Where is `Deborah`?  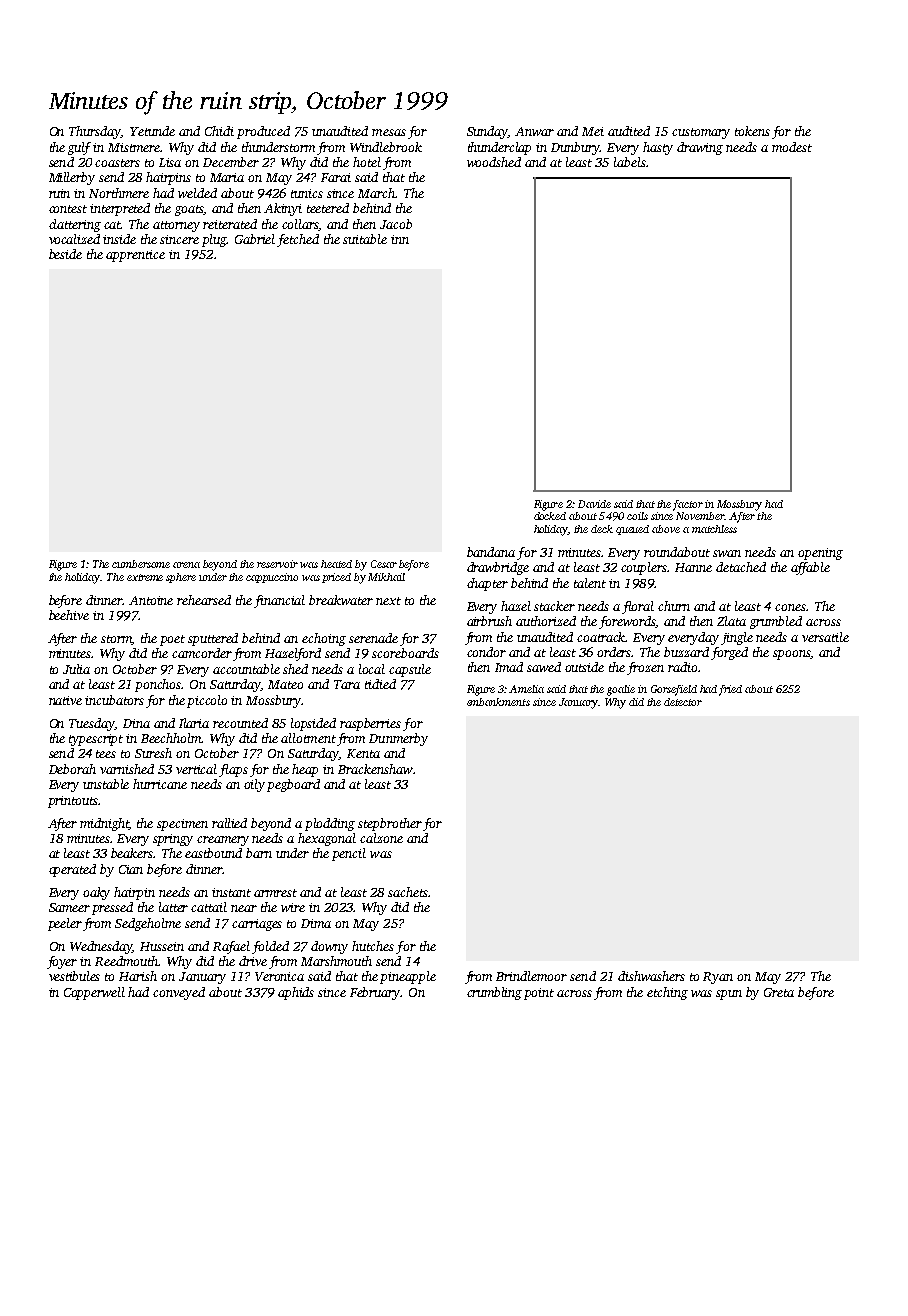
Deborah is located at coordinates (72, 769).
